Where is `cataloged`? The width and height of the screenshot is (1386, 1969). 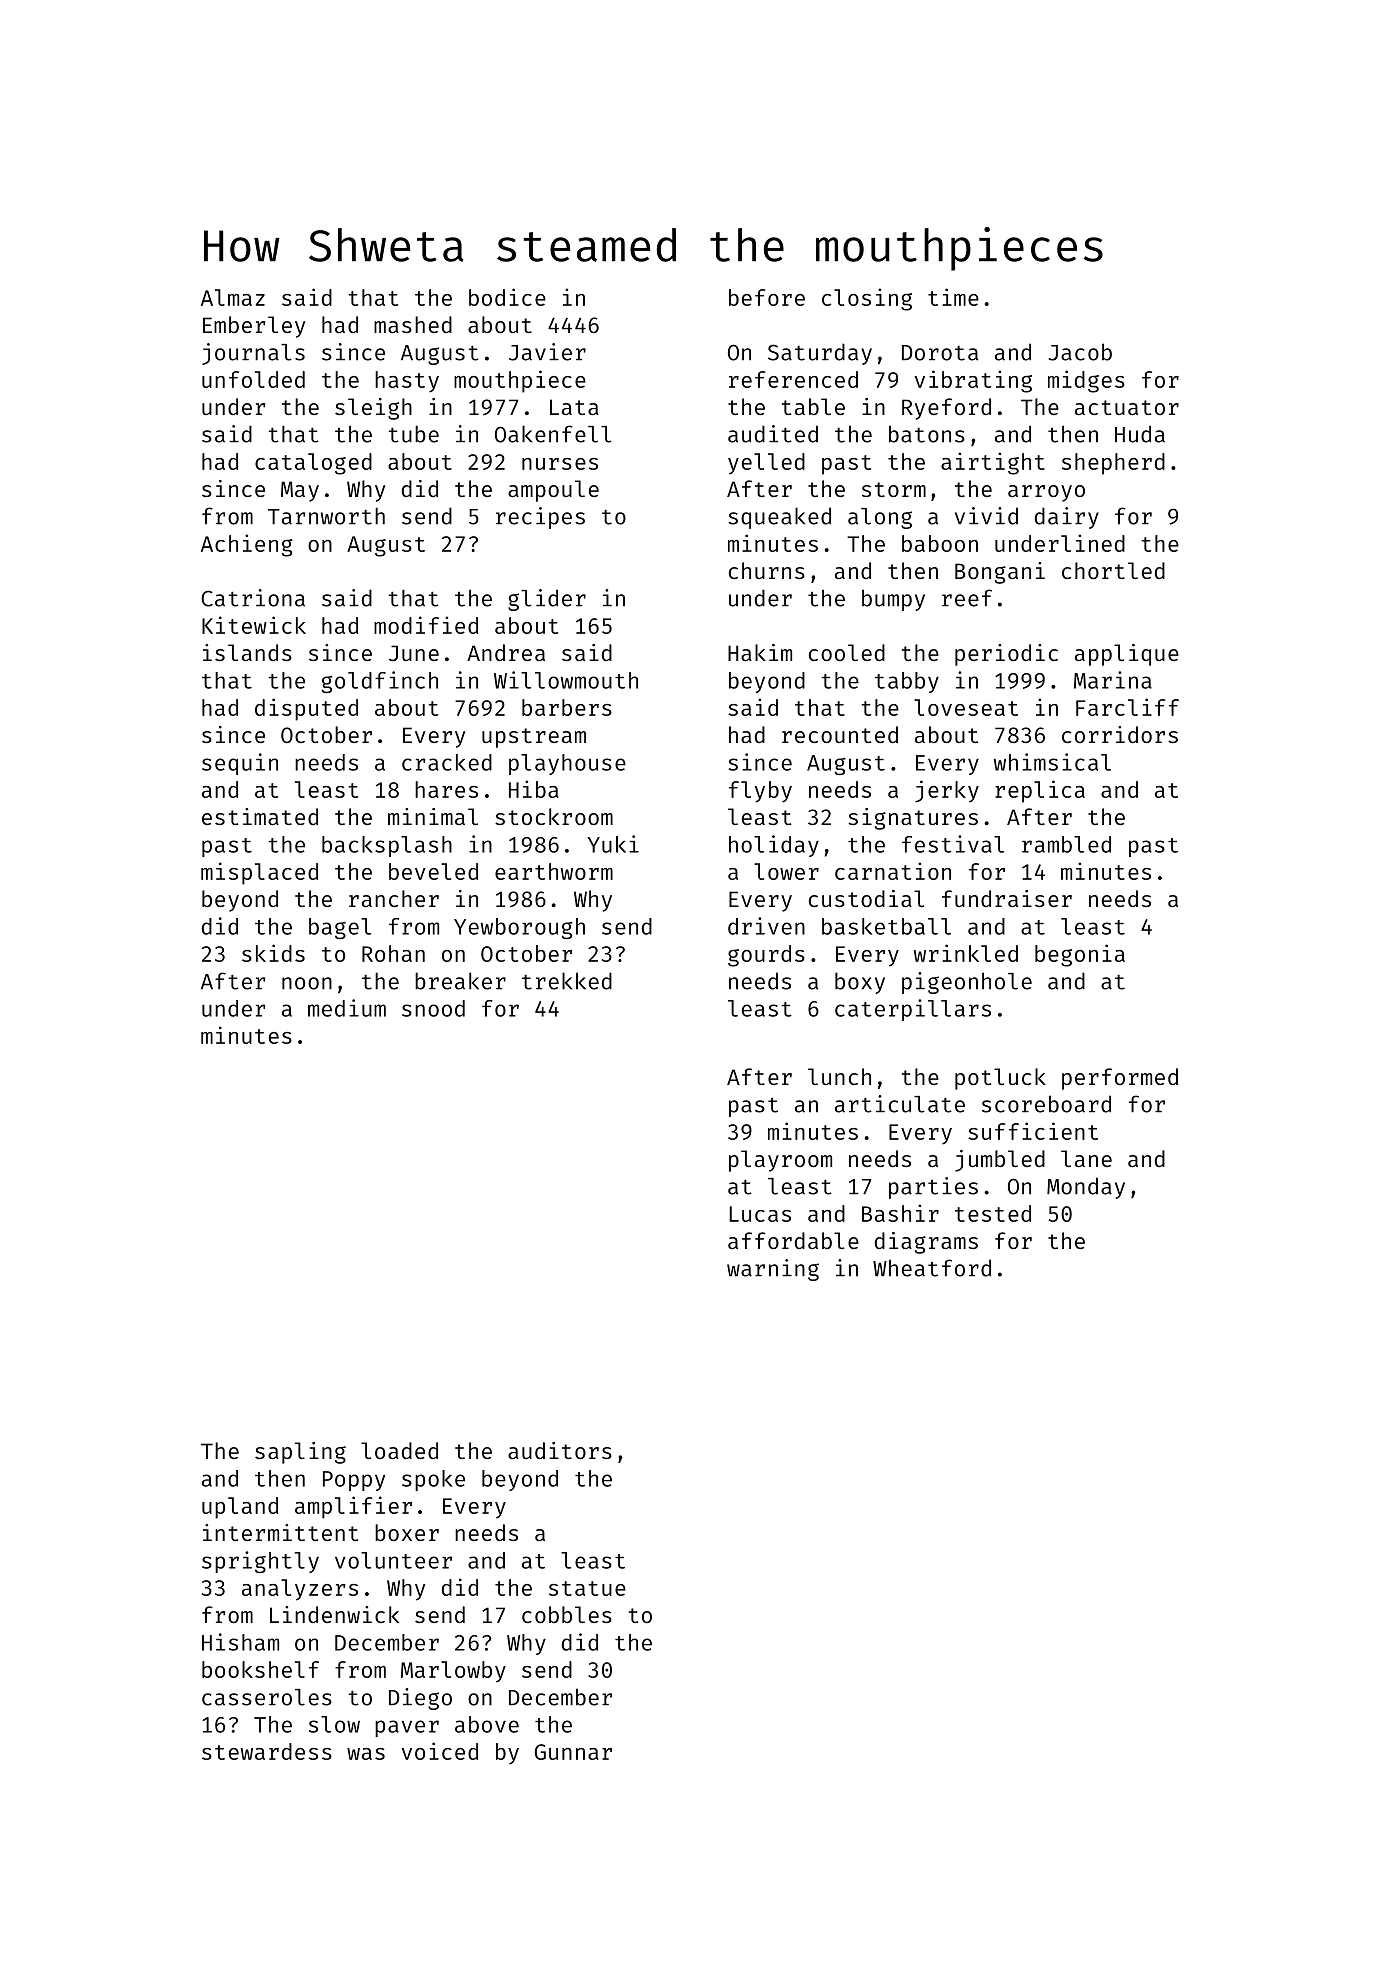
cataloged is located at coordinates (313, 464).
